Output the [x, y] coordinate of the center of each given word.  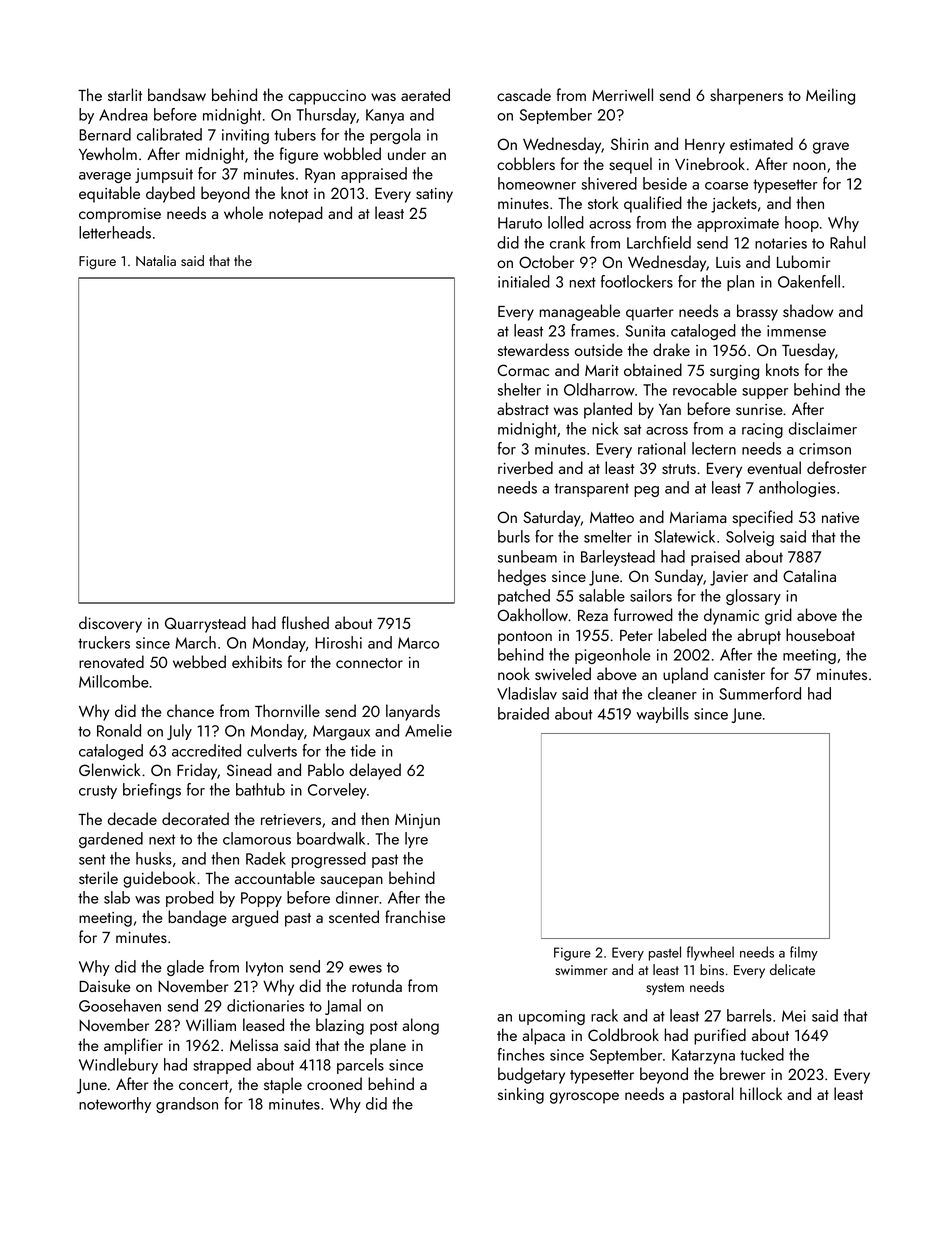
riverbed [525, 467]
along [420, 1026]
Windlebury [118, 1066]
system [665, 989]
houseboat [820, 634]
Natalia [156, 260]
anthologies [797, 489]
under [407, 153]
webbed [199, 661]
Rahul [848, 242]
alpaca [543, 1036]
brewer [743, 1073]
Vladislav [527, 693]
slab [117, 897]
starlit [125, 94]
